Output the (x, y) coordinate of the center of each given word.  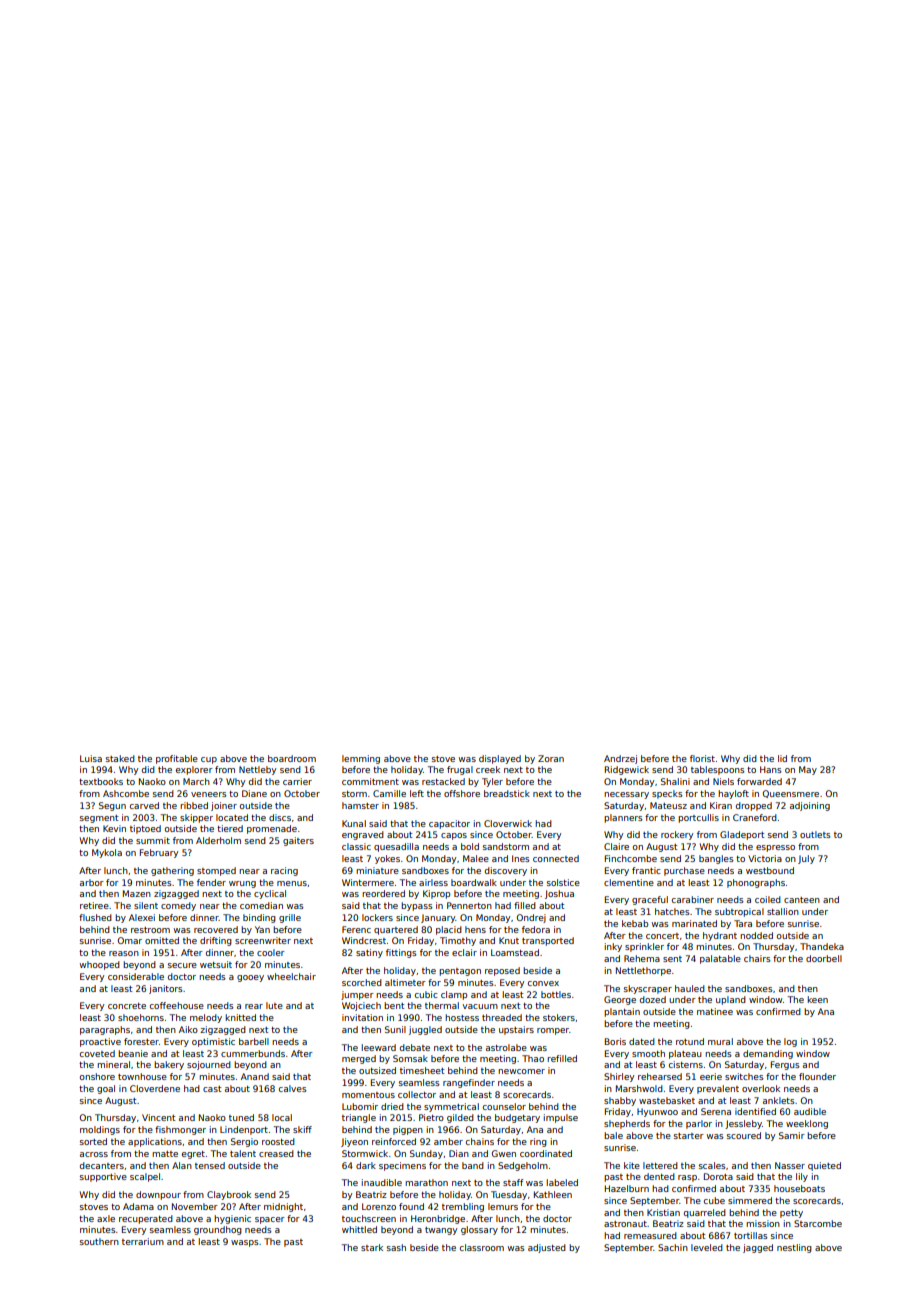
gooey (250, 978)
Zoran (551, 758)
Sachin (673, 1247)
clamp (454, 995)
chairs (757, 958)
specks (667, 794)
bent (394, 1005)
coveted (97, 1053)
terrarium (143, 1241)
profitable (177, 759)
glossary (479, 1230)
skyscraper (648, 989)
